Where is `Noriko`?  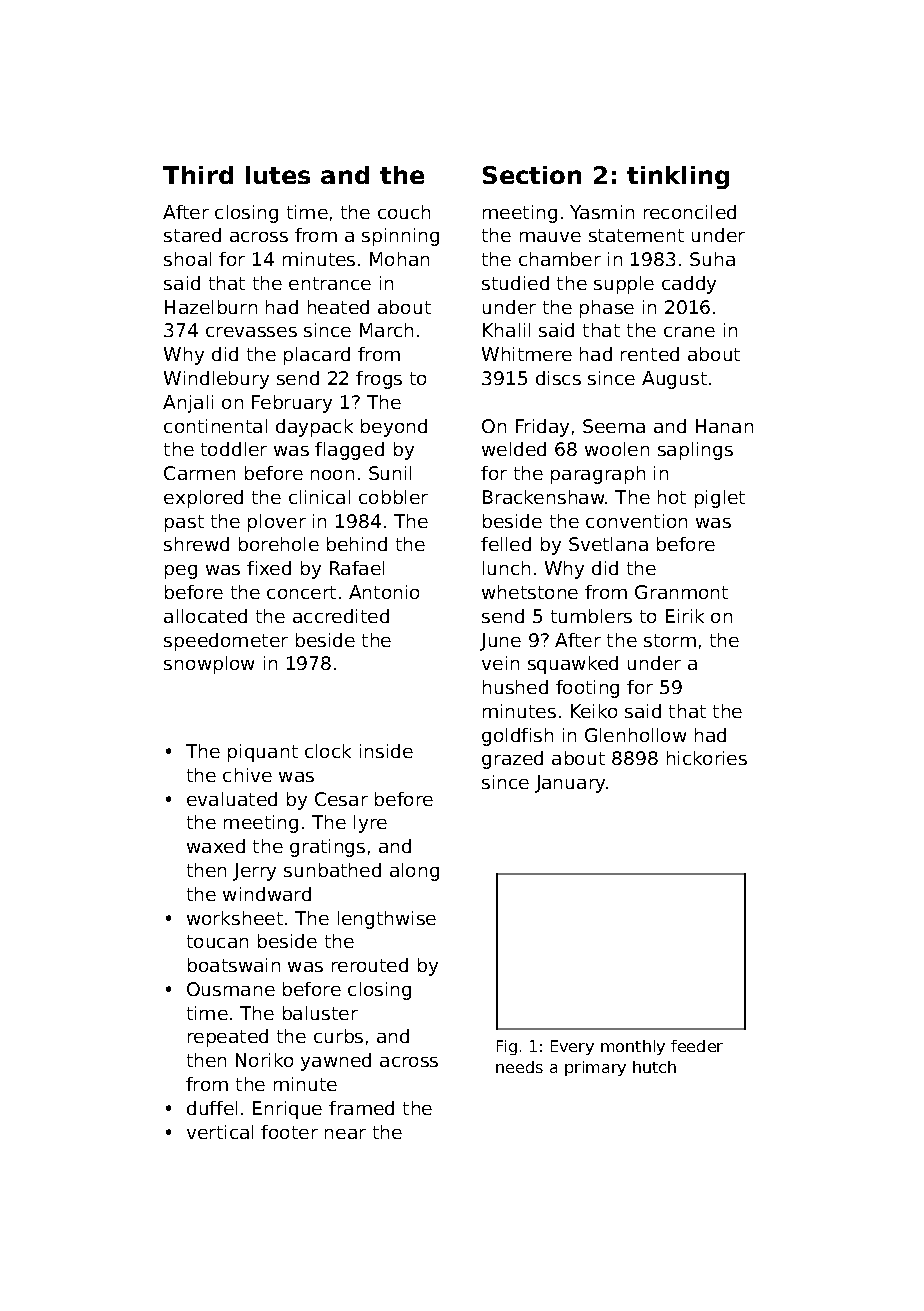
Noriko is located at coordinates (264, 1060).
